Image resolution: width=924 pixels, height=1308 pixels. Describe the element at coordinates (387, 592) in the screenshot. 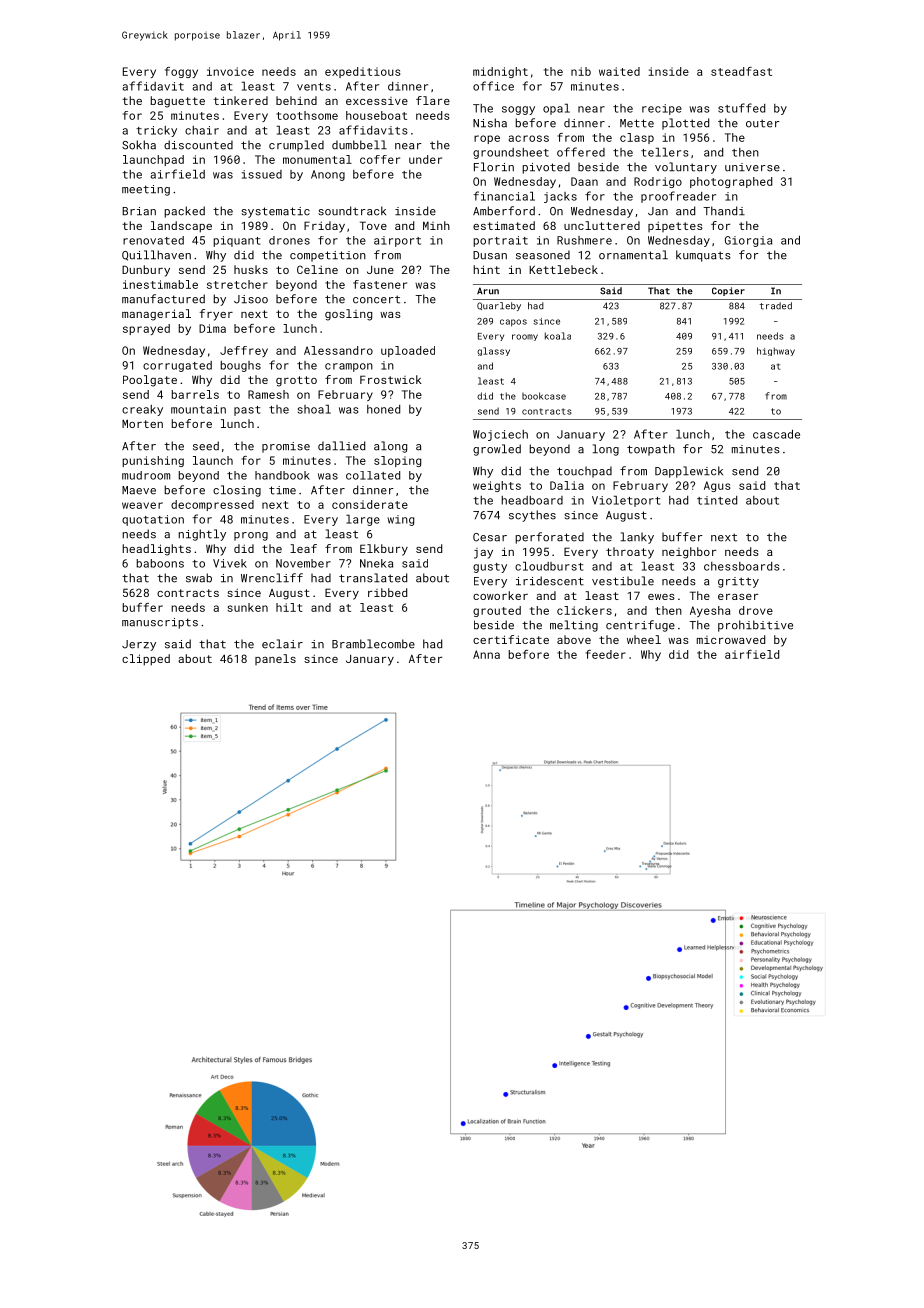

I see `ribbed` at that location.
